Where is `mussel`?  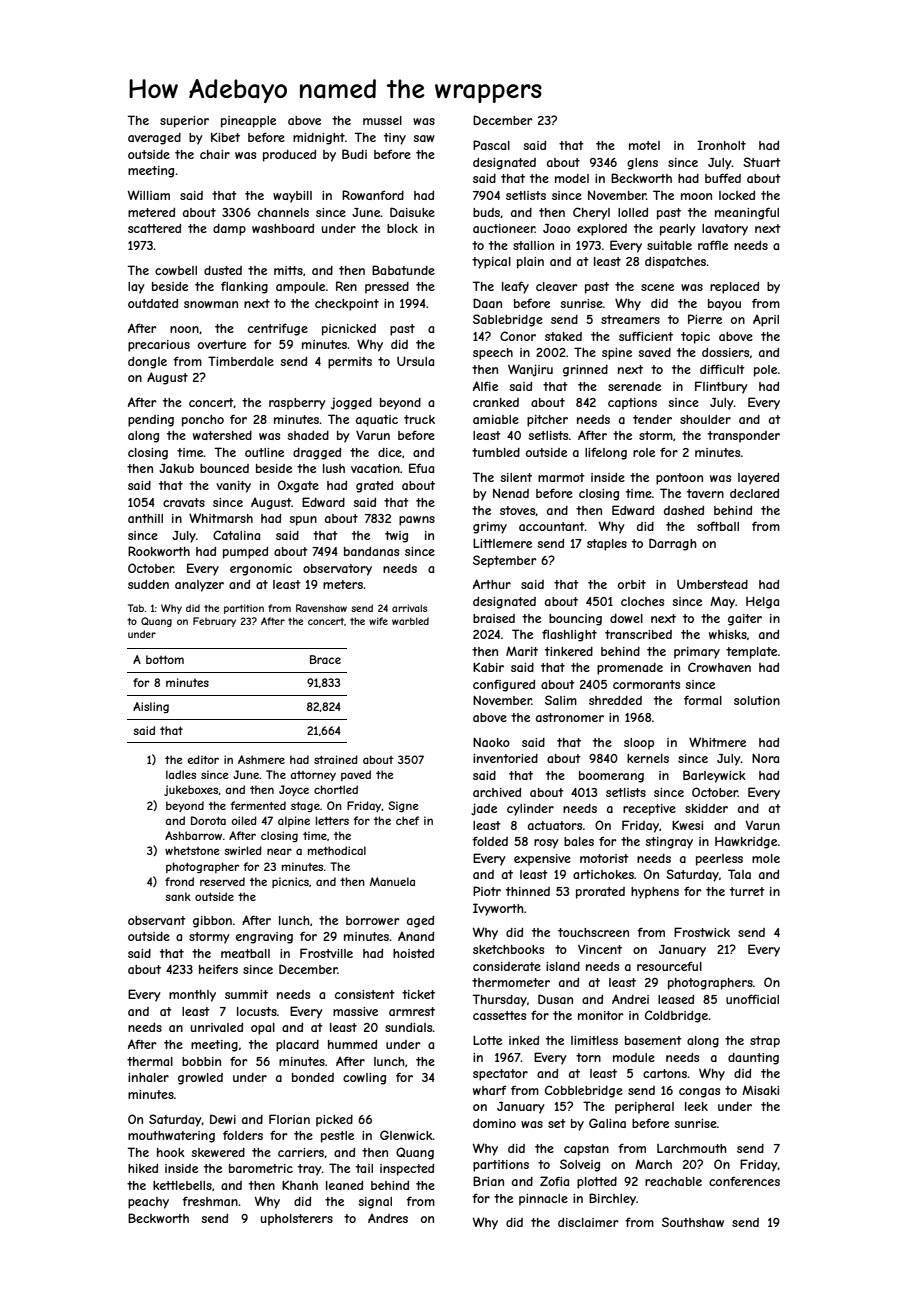 mussel is located at coordinates (382, 120).
